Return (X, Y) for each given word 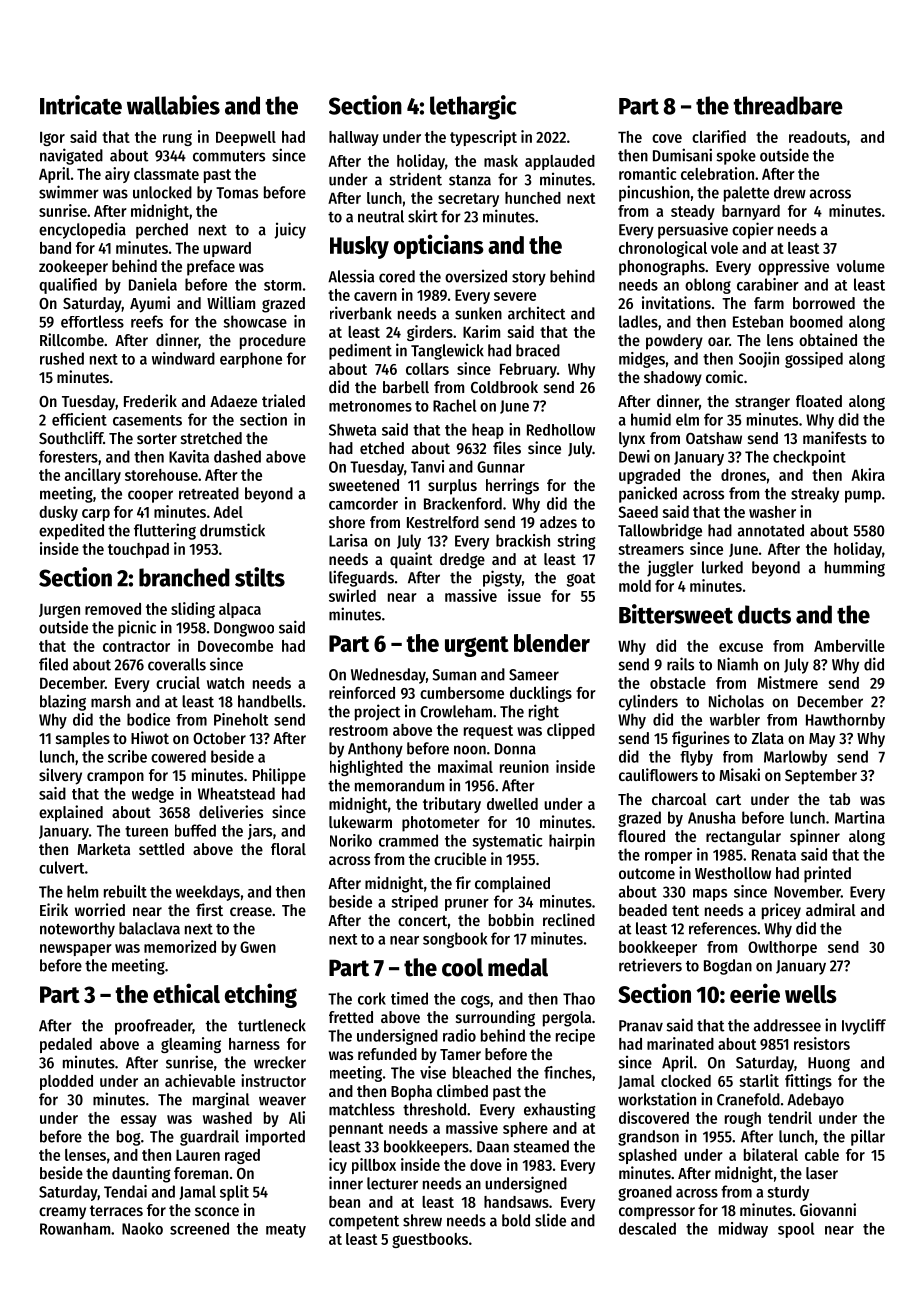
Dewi (634, 456)
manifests (835, 437)
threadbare (788, 105)
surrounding (495, 1018)
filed (53, 664)
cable (822, 1155)
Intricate (81, 105)
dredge (462, 561)
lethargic (473, 107)
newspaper (76, 950)
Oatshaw (714, 438)
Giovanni (828, 1209)
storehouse (161, 475)
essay (139, 1121)
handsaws (516, 1202)
